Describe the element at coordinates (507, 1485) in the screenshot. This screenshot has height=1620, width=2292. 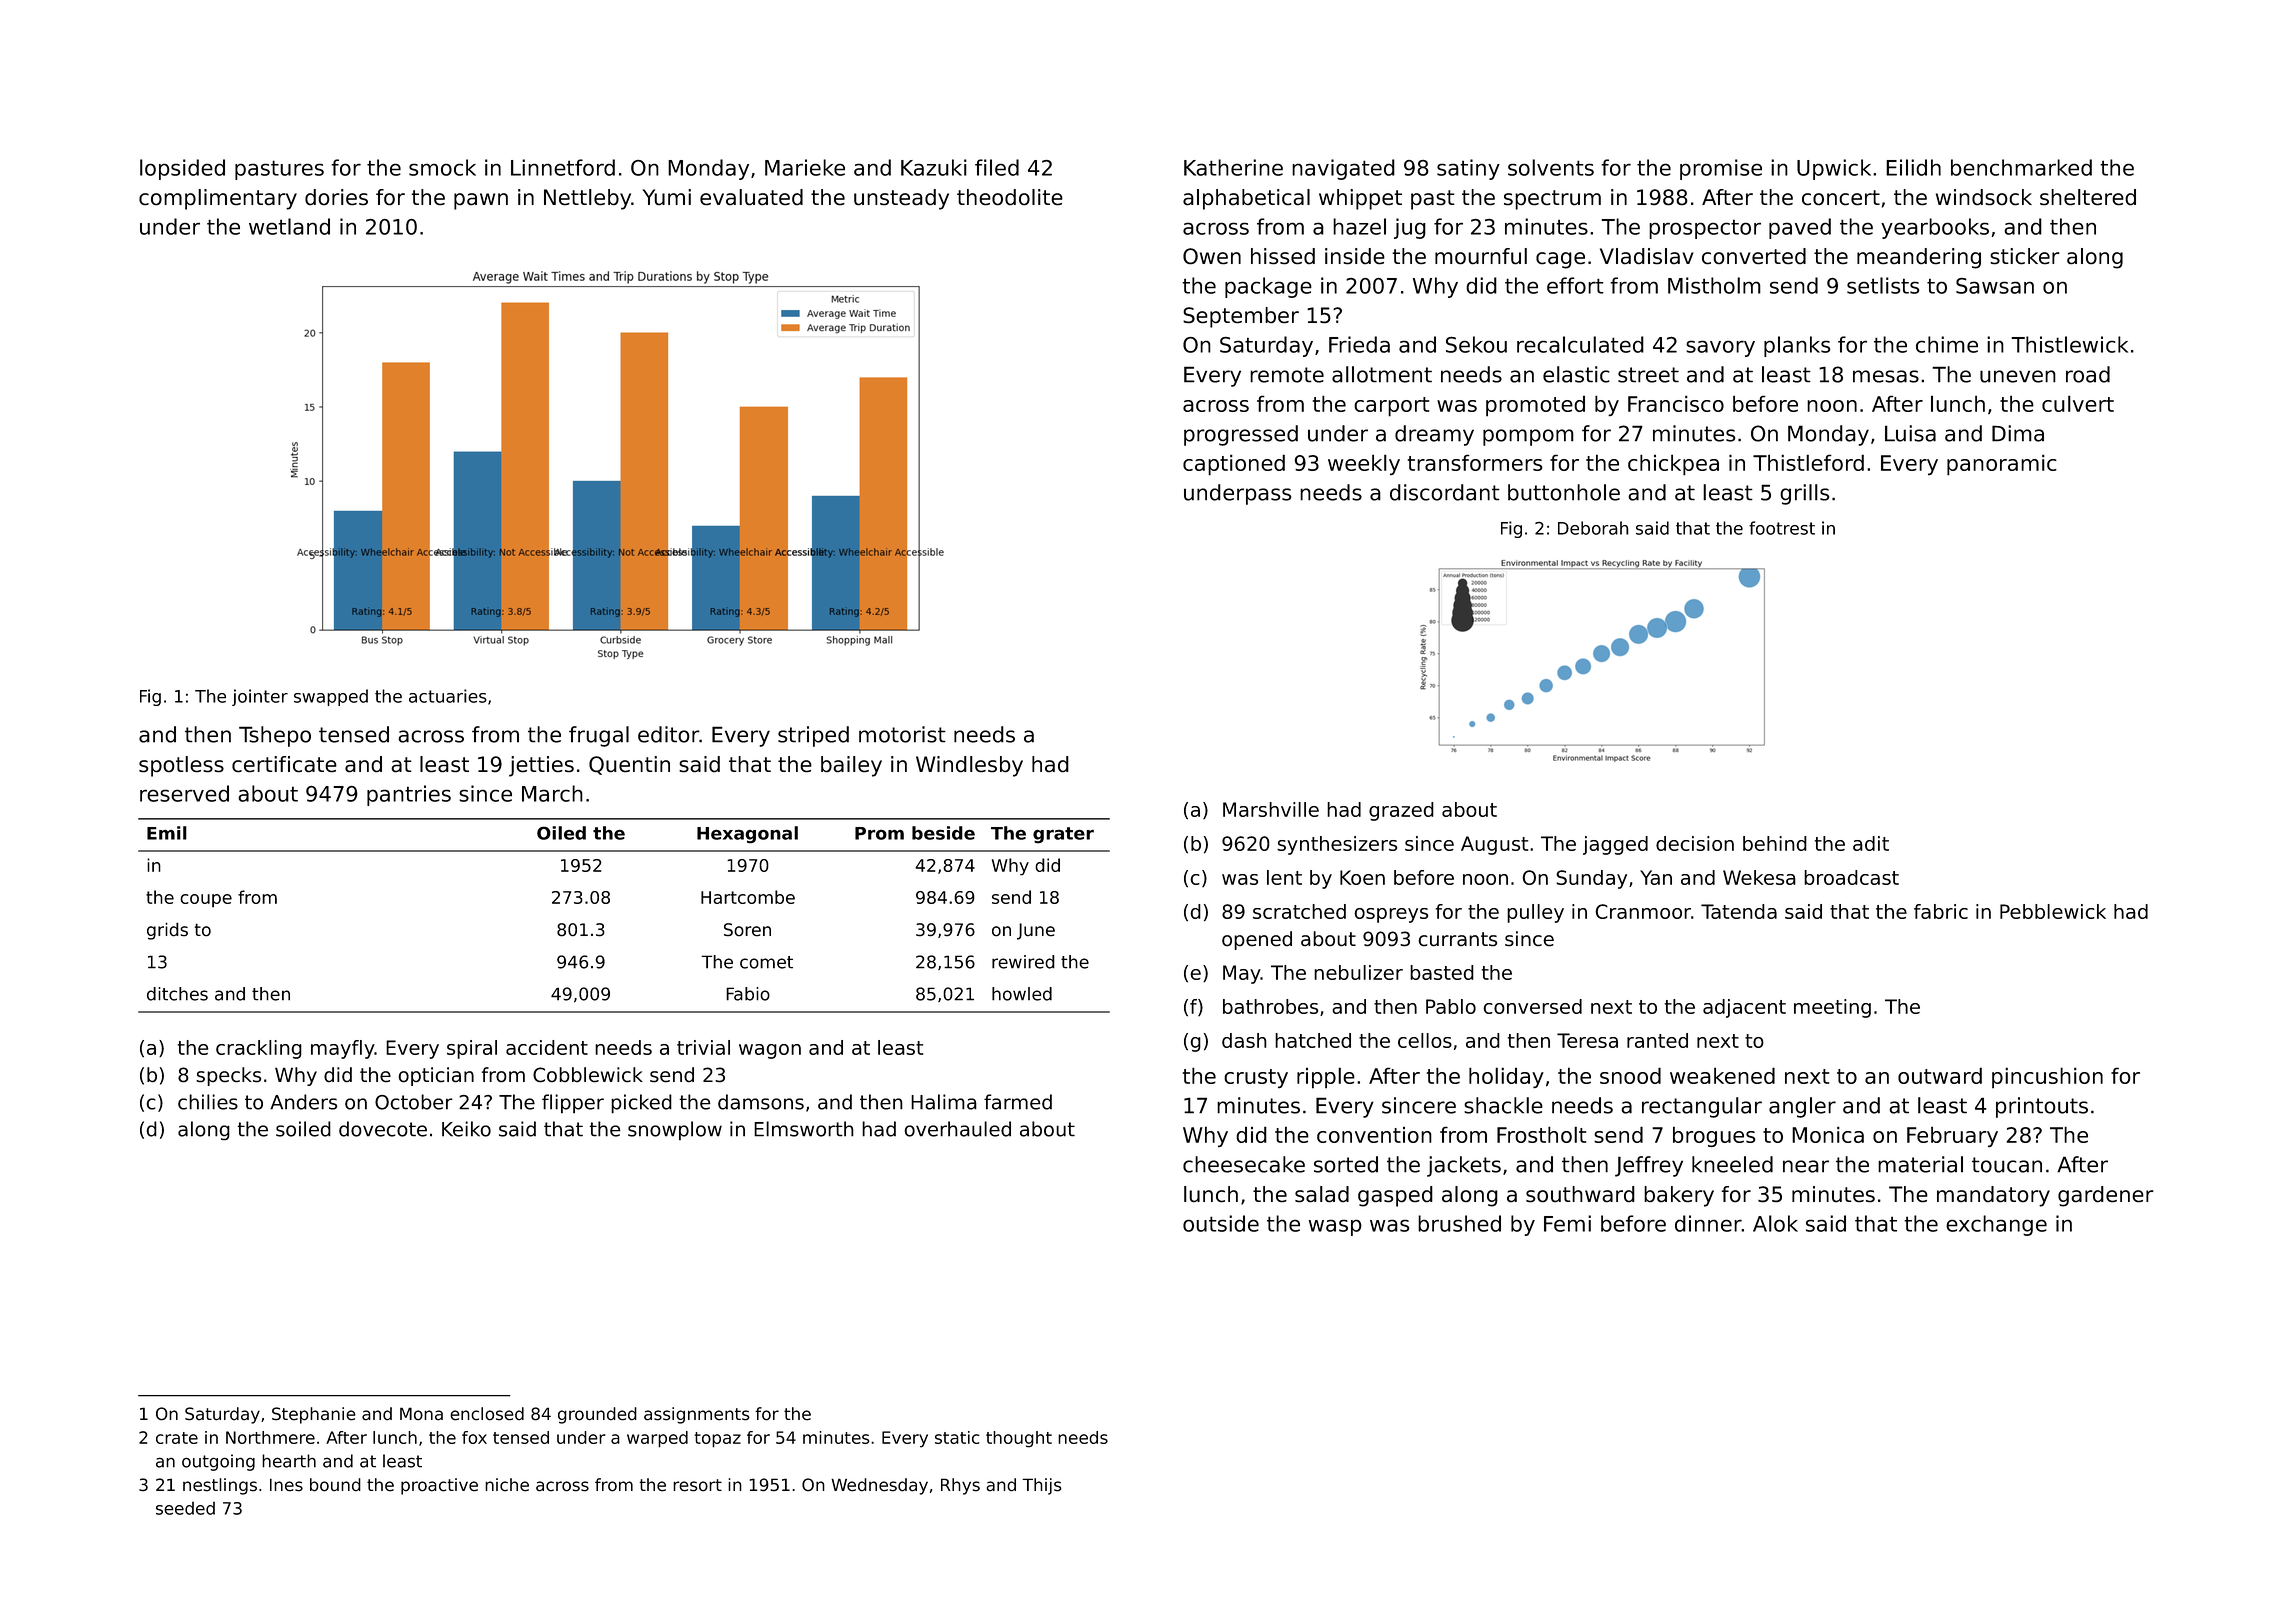
I see `niche` at that location.
